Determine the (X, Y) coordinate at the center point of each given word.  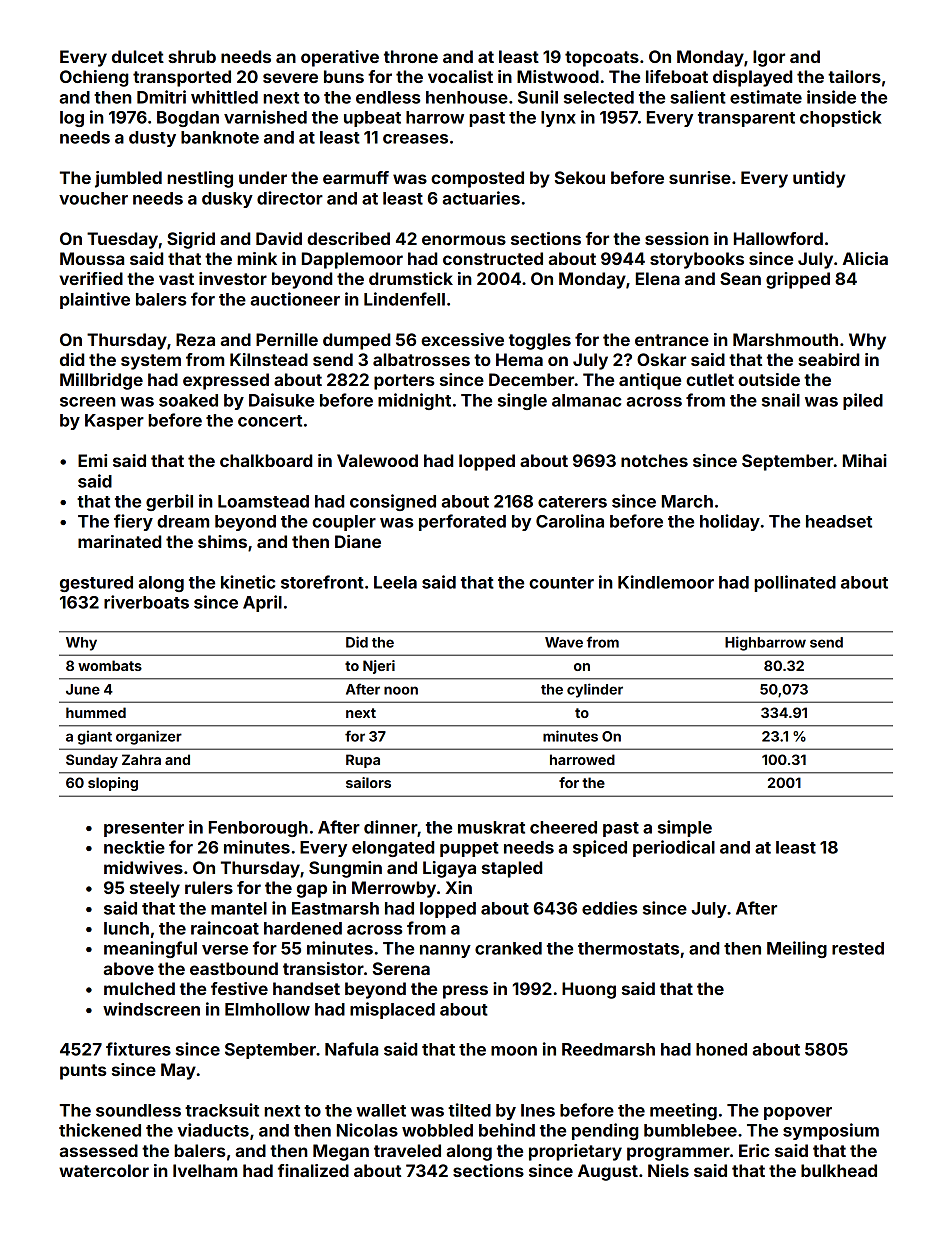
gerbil (169, 502)
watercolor (104, 1170)
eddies (610, 908)
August (608, 1172)
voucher (93, 198)
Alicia (865, 258)
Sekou (580, 177)
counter (561, 583)
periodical (674, 848)
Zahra (141, 759)
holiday (730, 522)
